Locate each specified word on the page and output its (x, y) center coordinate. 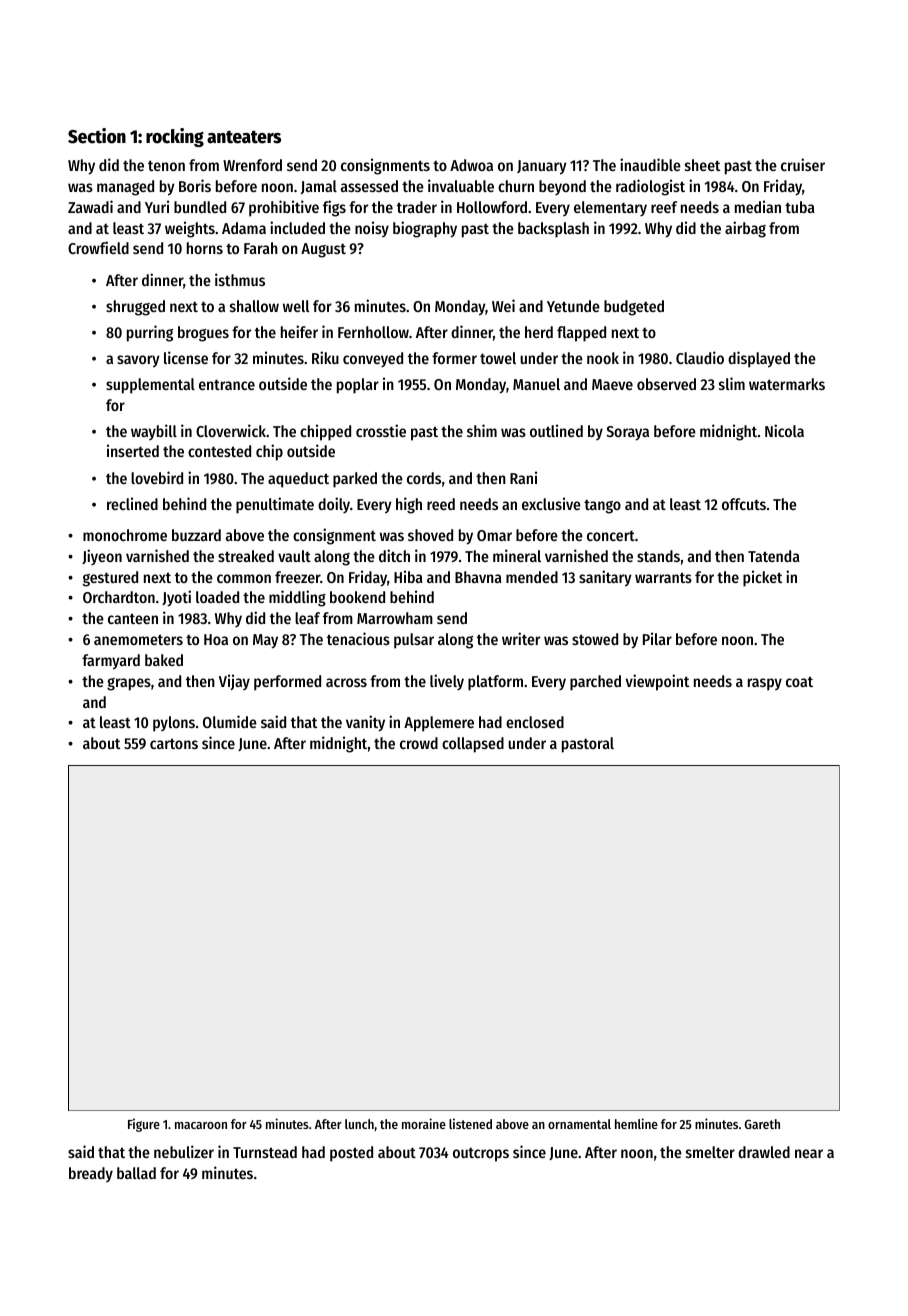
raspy (765, 684)
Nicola (784, 430)
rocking (175, 137)
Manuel (536, 384)
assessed (369, 186)
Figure (144, 1125)
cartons (174, 743)
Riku (325, 357)
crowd (419, 743)
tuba (800, 207)
